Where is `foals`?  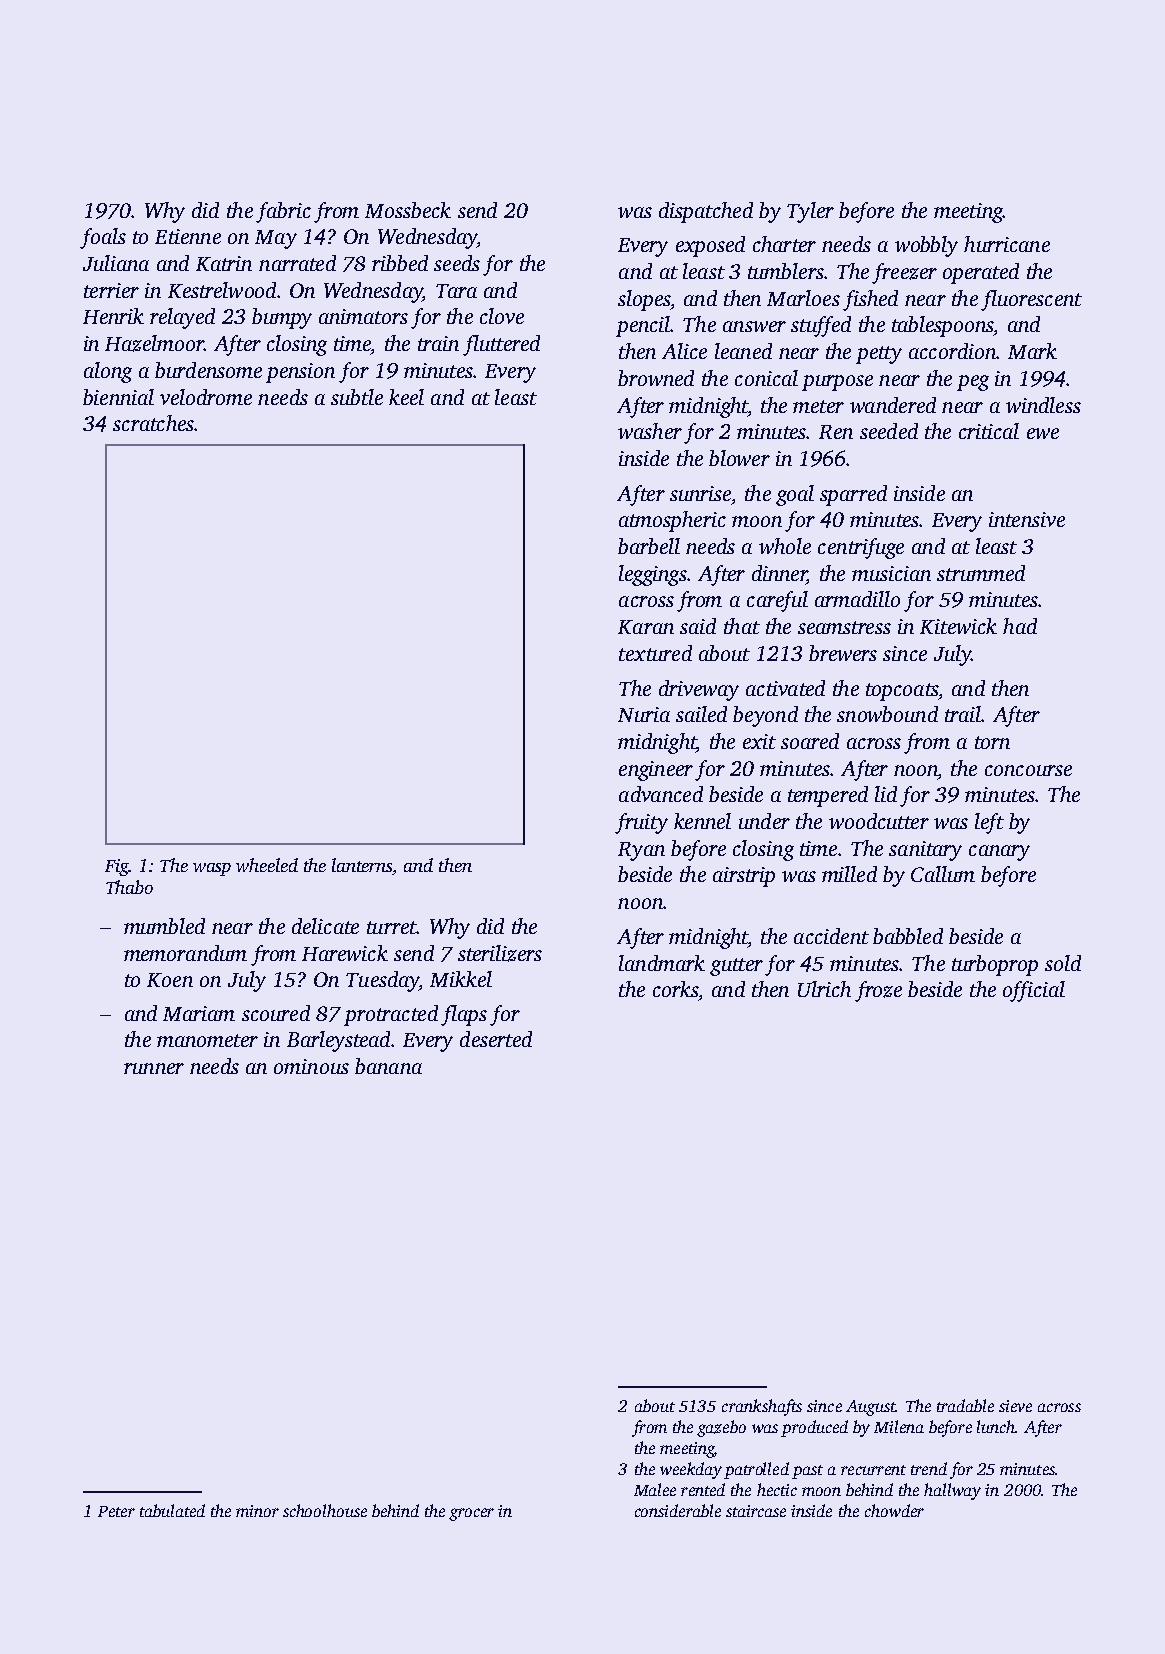
foals is located at coordinates (103, 238).
